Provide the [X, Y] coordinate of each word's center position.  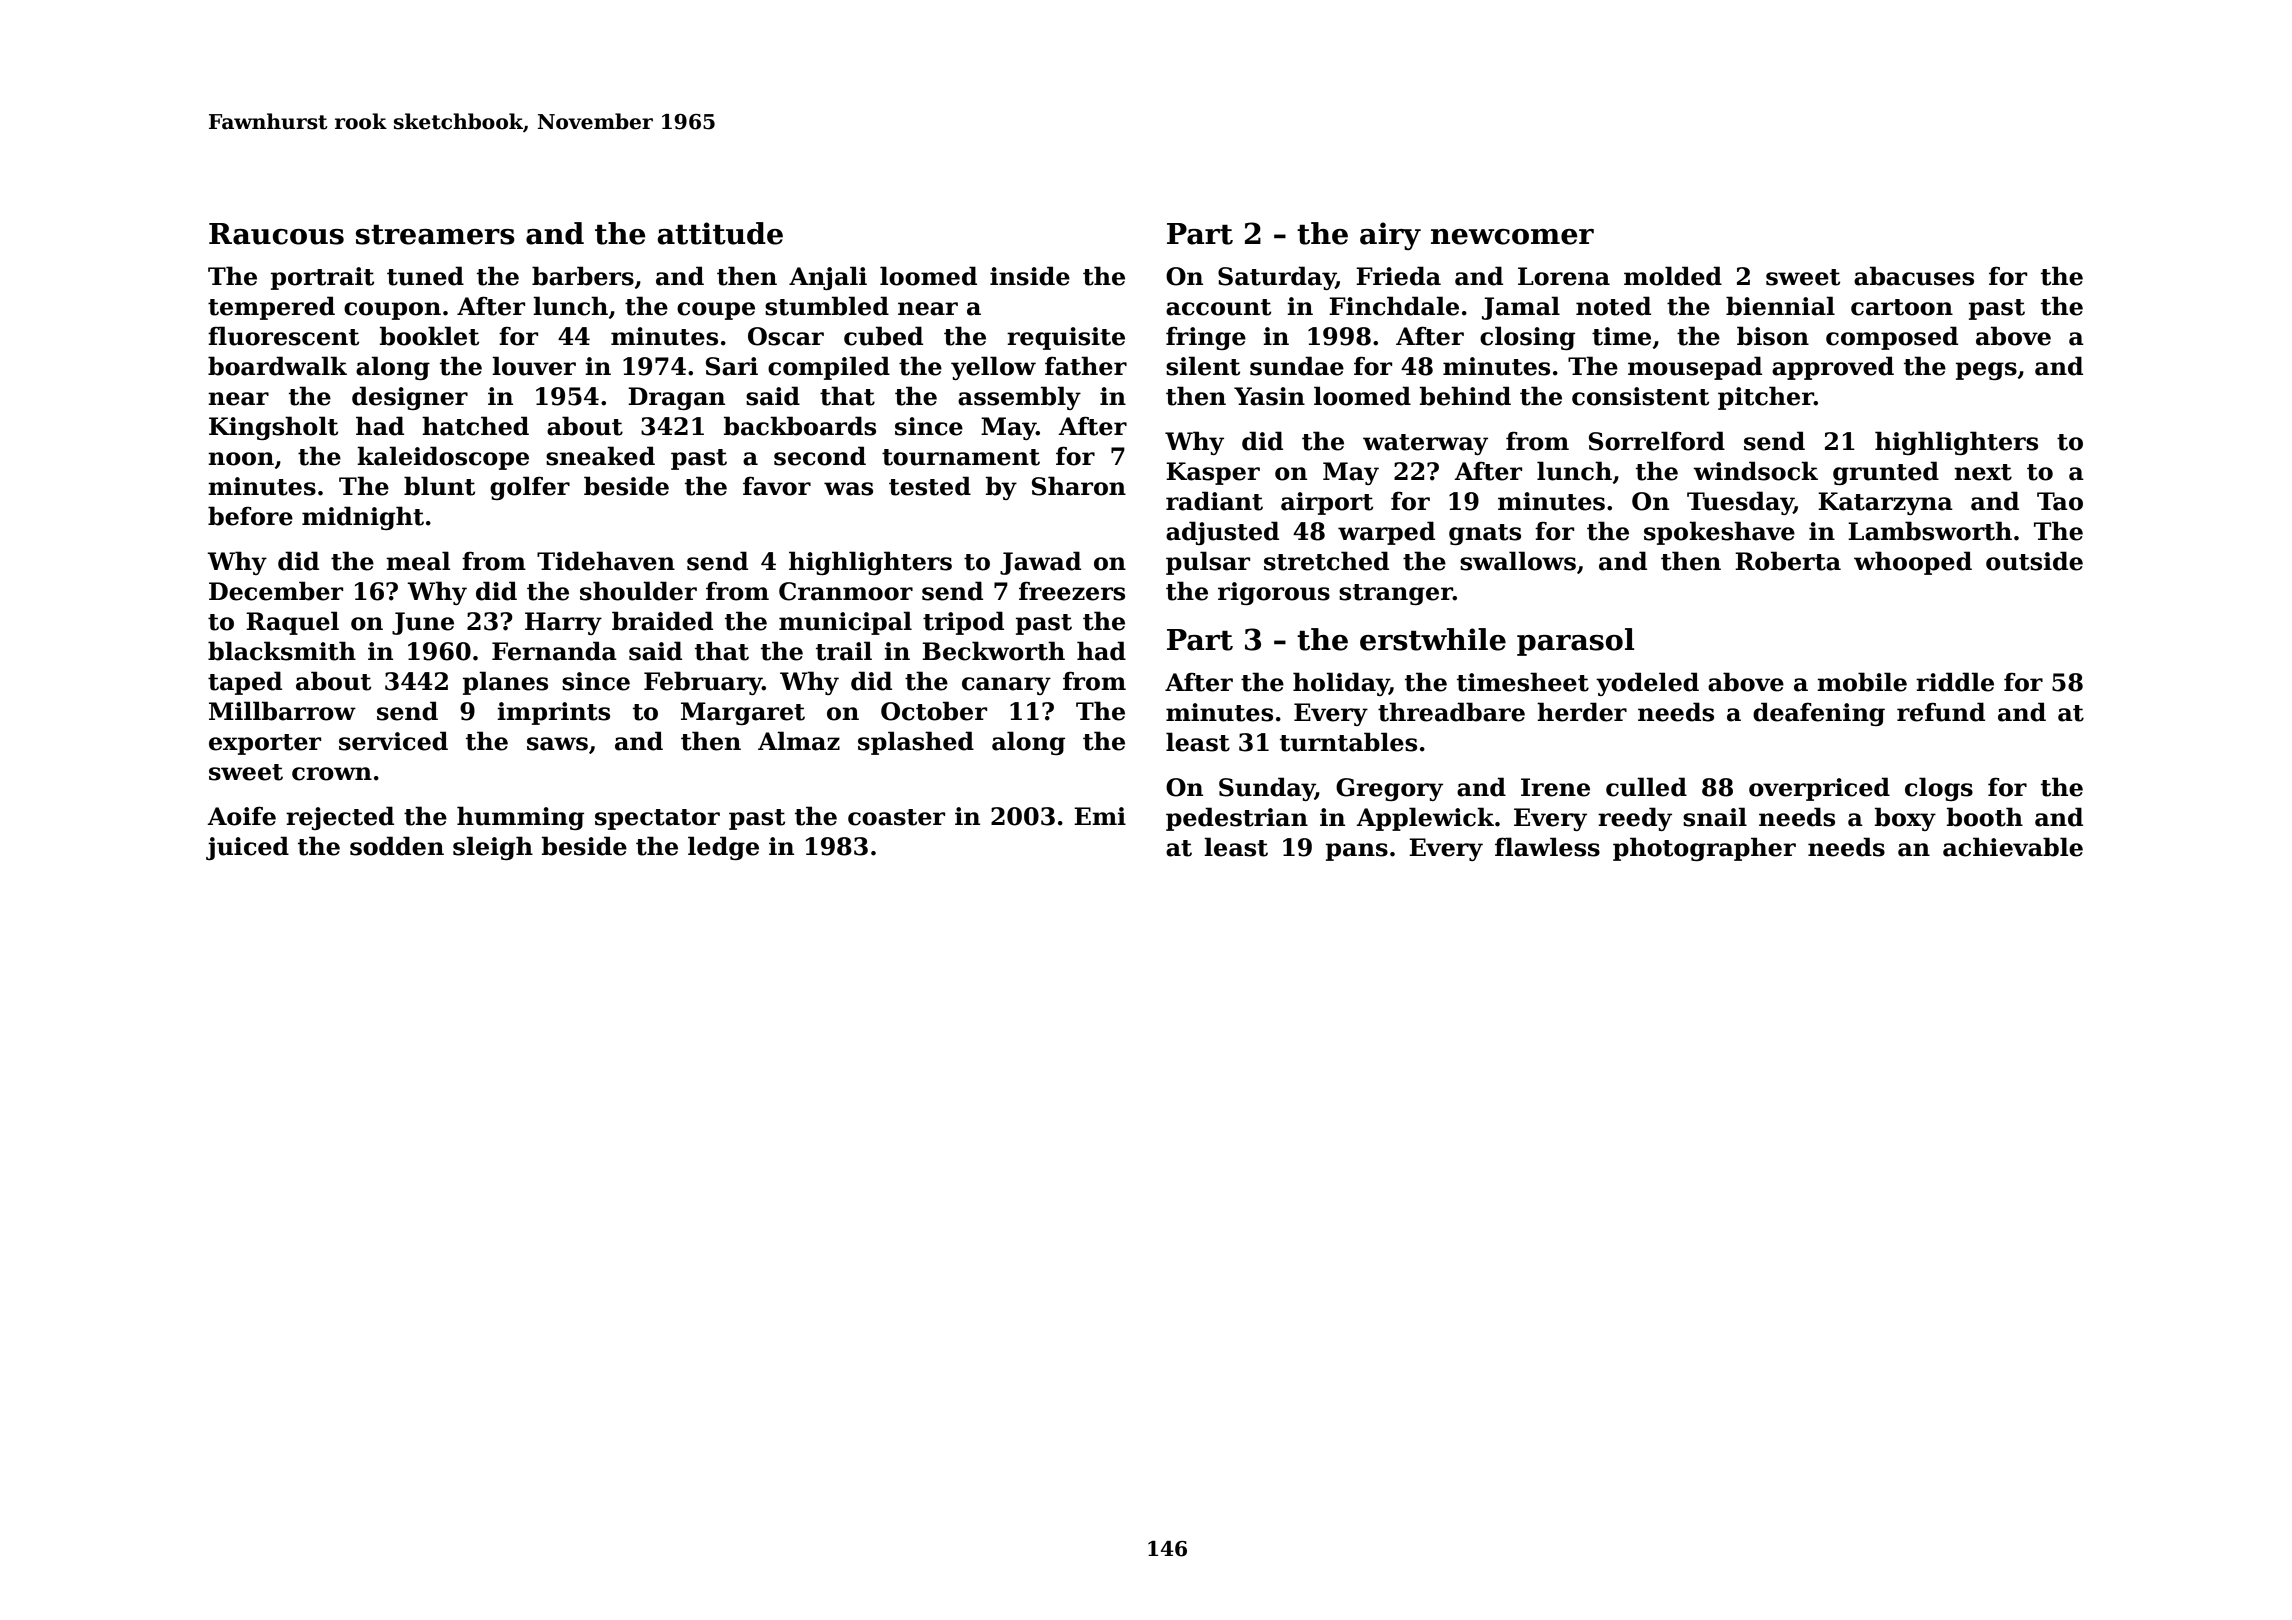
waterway [1425, 444]
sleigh [493, 848]
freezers [1072, 591]
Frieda [1398, 276]
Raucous [276, 234]
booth [1985, 817]
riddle [1955, 682]
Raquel [292, 623]
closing [1527, 338]
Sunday [1267, 789]
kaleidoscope [443, 458]
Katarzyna [1885, 503]
